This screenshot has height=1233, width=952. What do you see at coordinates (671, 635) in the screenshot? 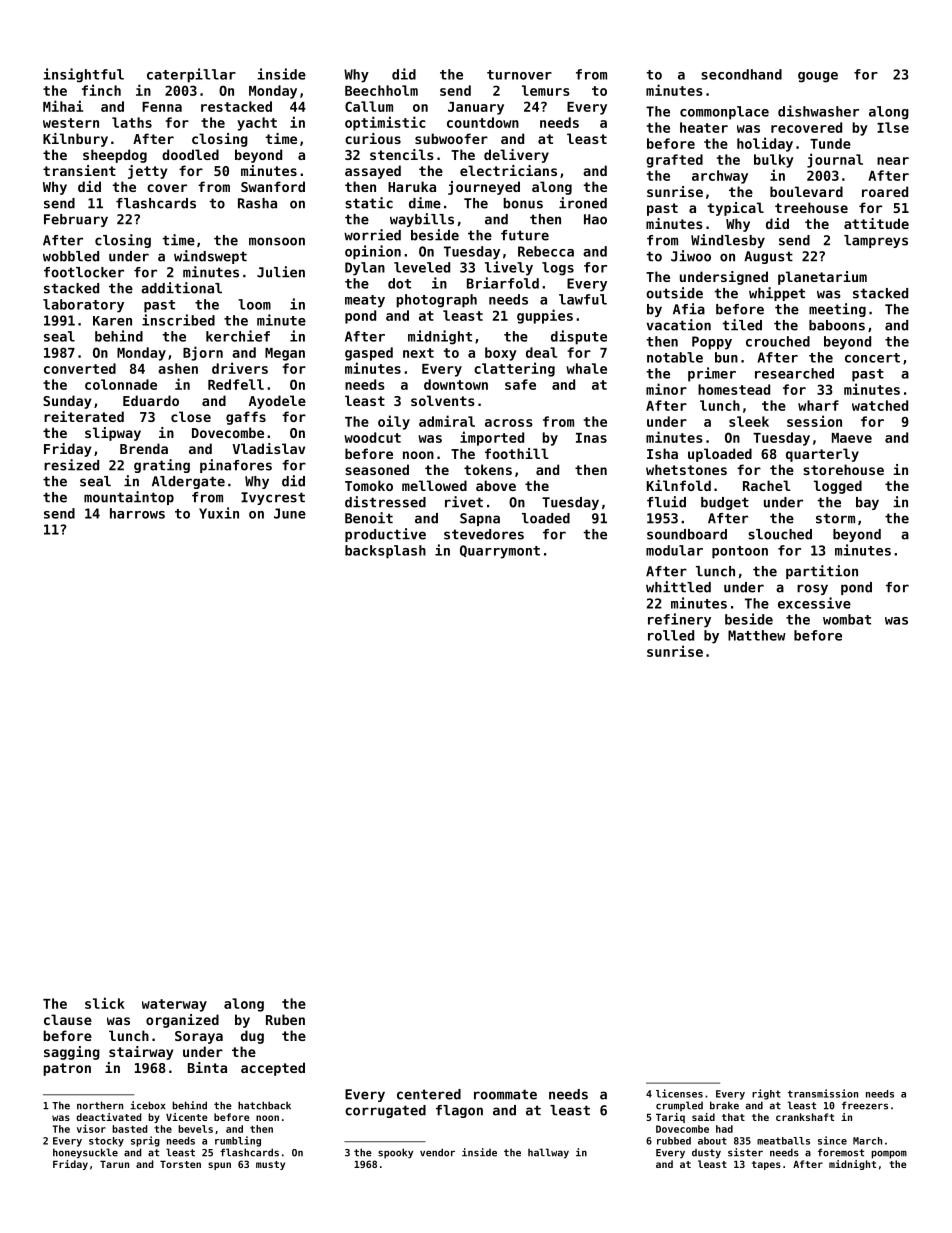
I see `rolled` at bounding box center [671, 635].
